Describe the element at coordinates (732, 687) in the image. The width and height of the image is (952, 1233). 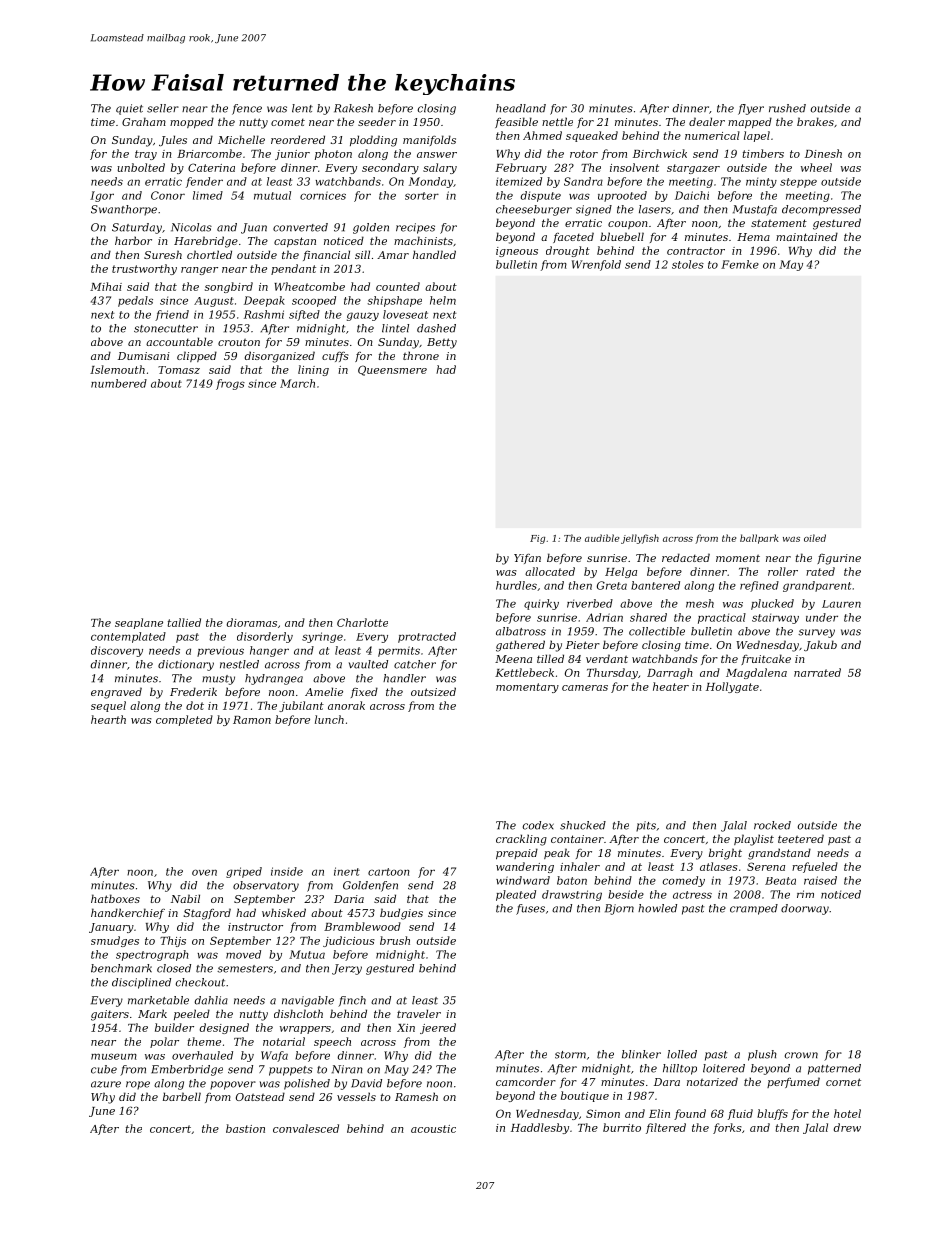
I see `Hollygate` at that location.
